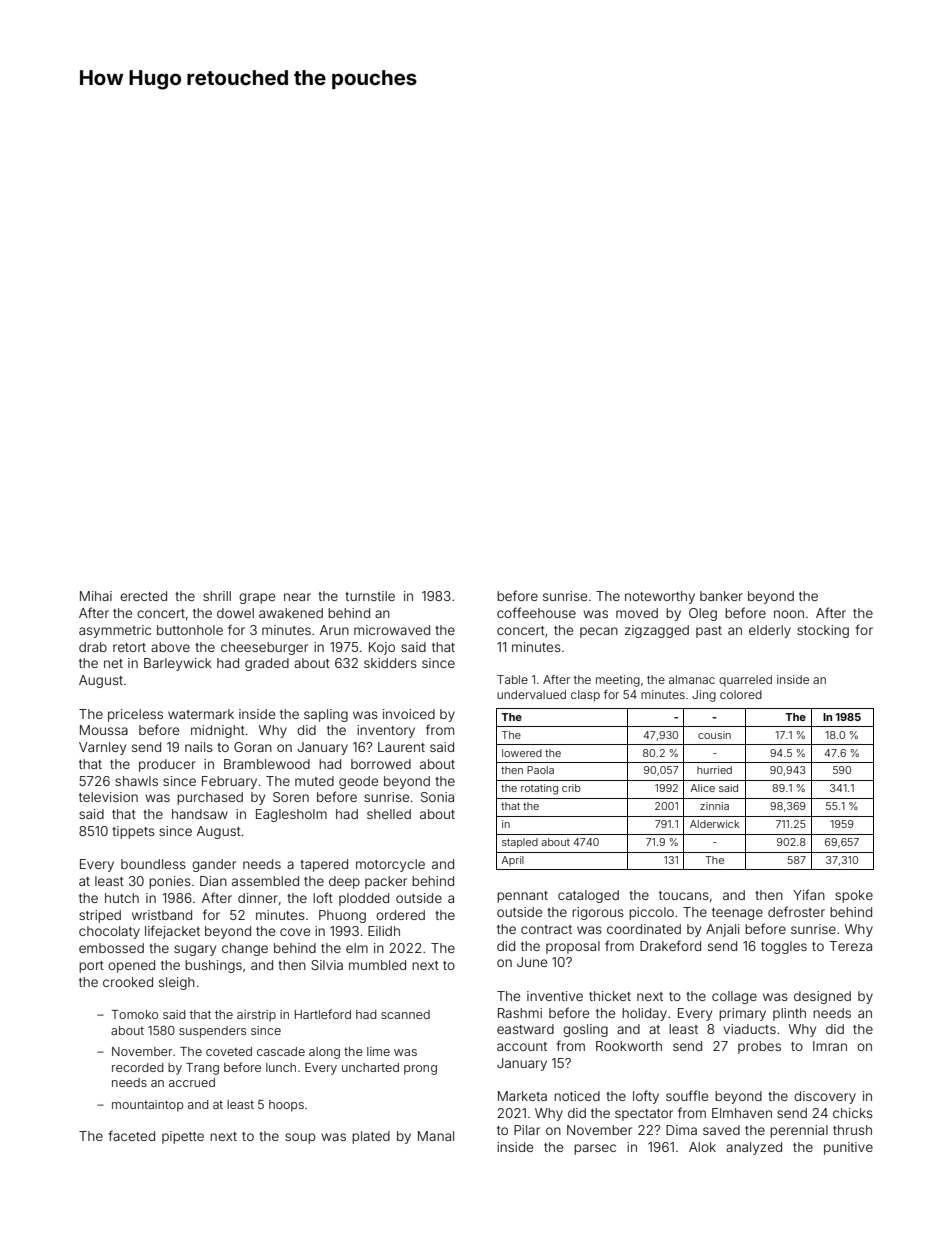 This screenshot has height=1233, width=952. Describe the element at coordinates (183, 1137) in the screenshot. I see `pipette` at that location.
